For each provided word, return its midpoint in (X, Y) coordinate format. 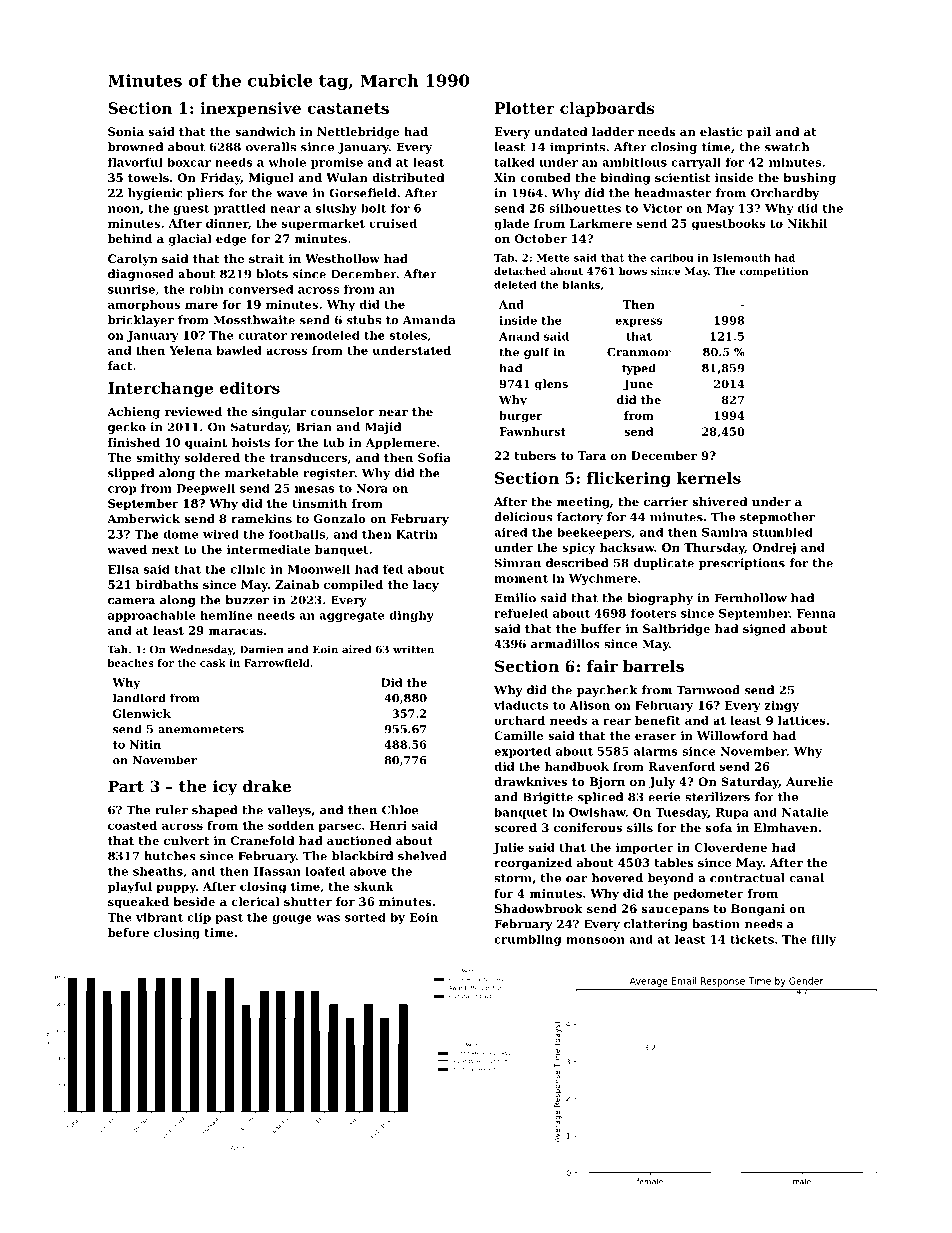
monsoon (595, 940)
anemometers (201, 729)
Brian (314, 427)
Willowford (732, 735)
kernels (709, 478)
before (128, 932)
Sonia (126, 131)
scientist (682, 177)
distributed (408, 177)
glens (551, 385)
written (413, 649)
